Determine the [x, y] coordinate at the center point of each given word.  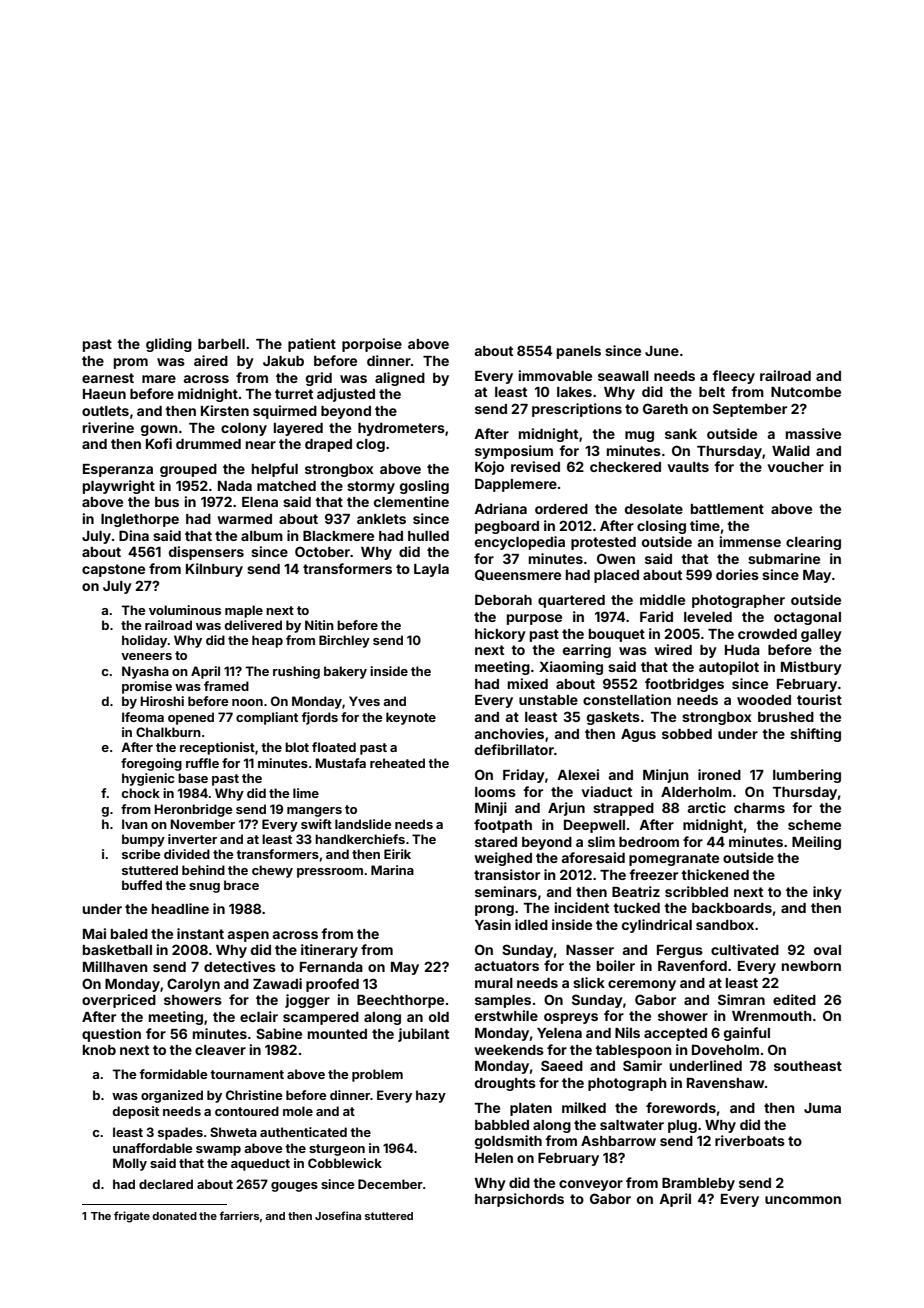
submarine [784, 558]
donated [174, 1216]
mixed [528, 683]
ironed [719, 774]
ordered [561, 509]
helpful [275, 470]
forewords [681, 1107]
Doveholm [725, 1049]
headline [180, 908]
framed [226, 686]
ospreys [571, 1018]
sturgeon [337, 1150]
